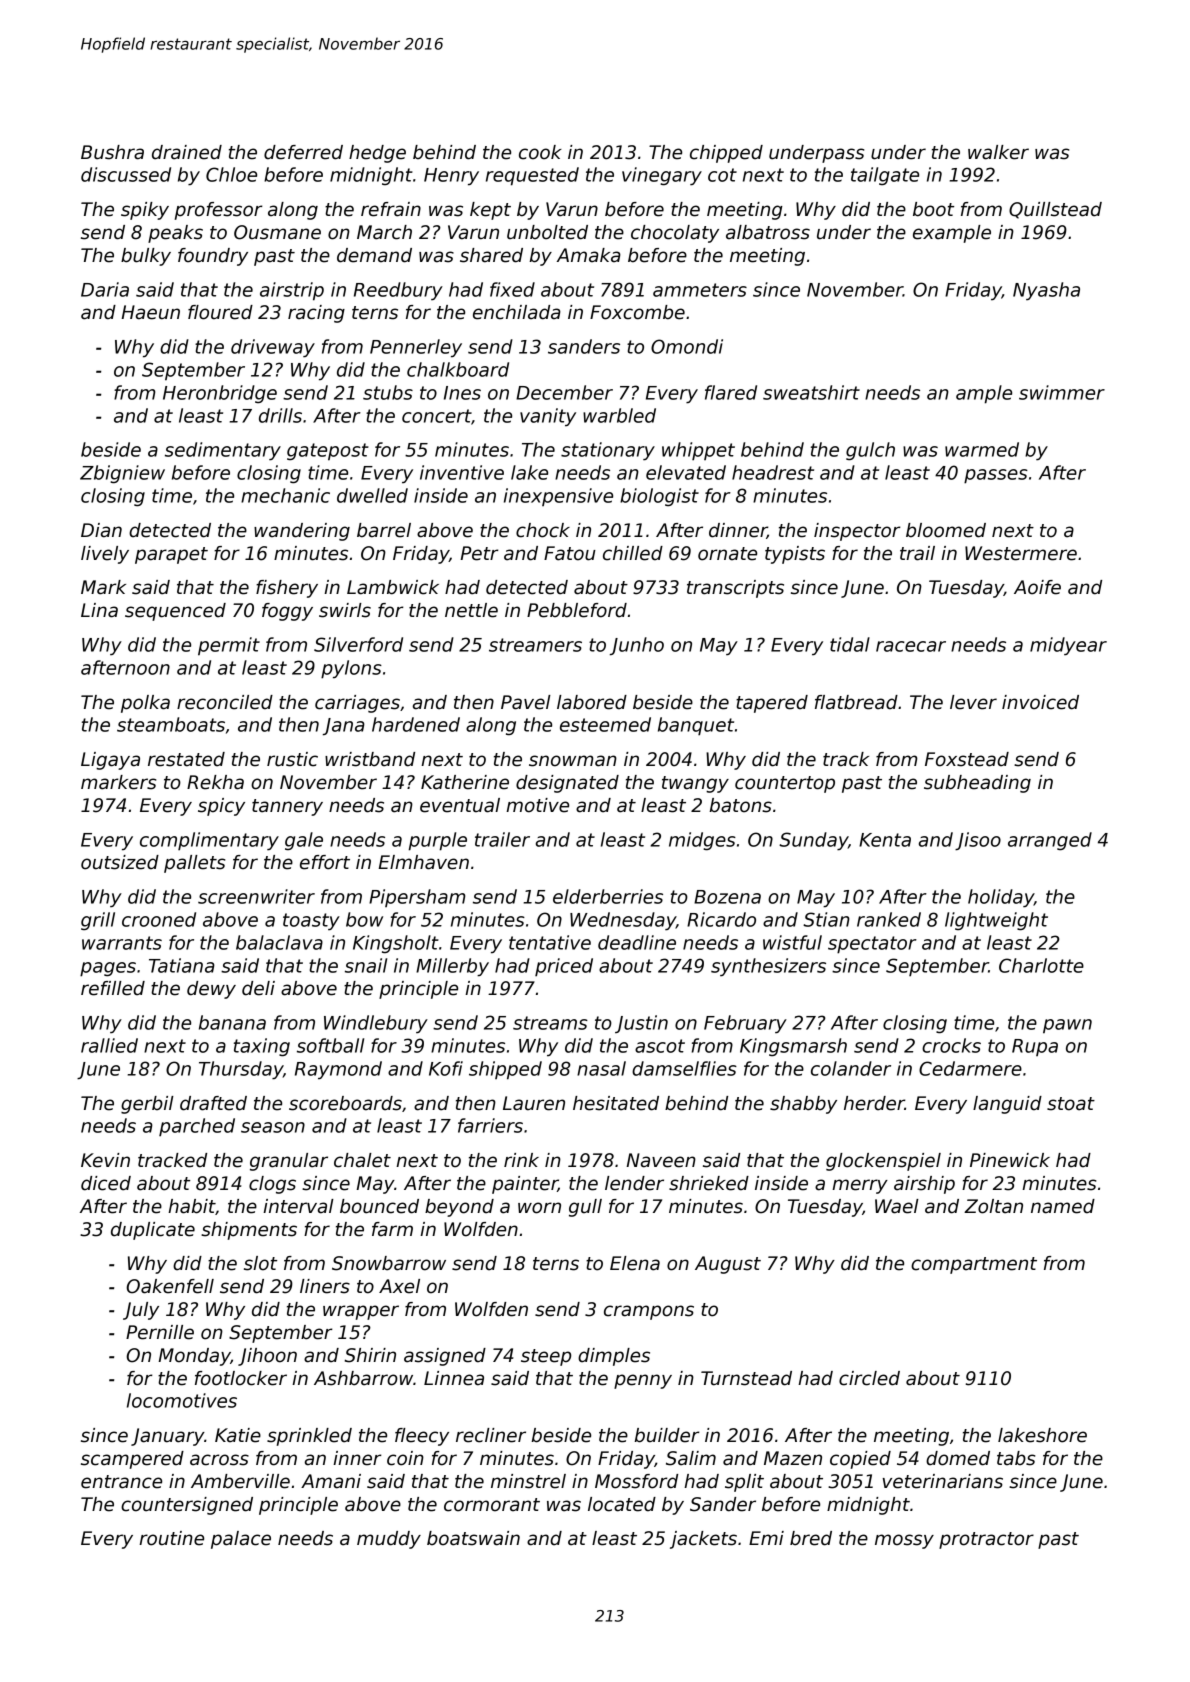 The height and width of the screenshot is (1682, 1190). What do you see at coordinates (811, 392) in the screenshot?
I see `sweatshirt` at bounding box center [811, 392].
